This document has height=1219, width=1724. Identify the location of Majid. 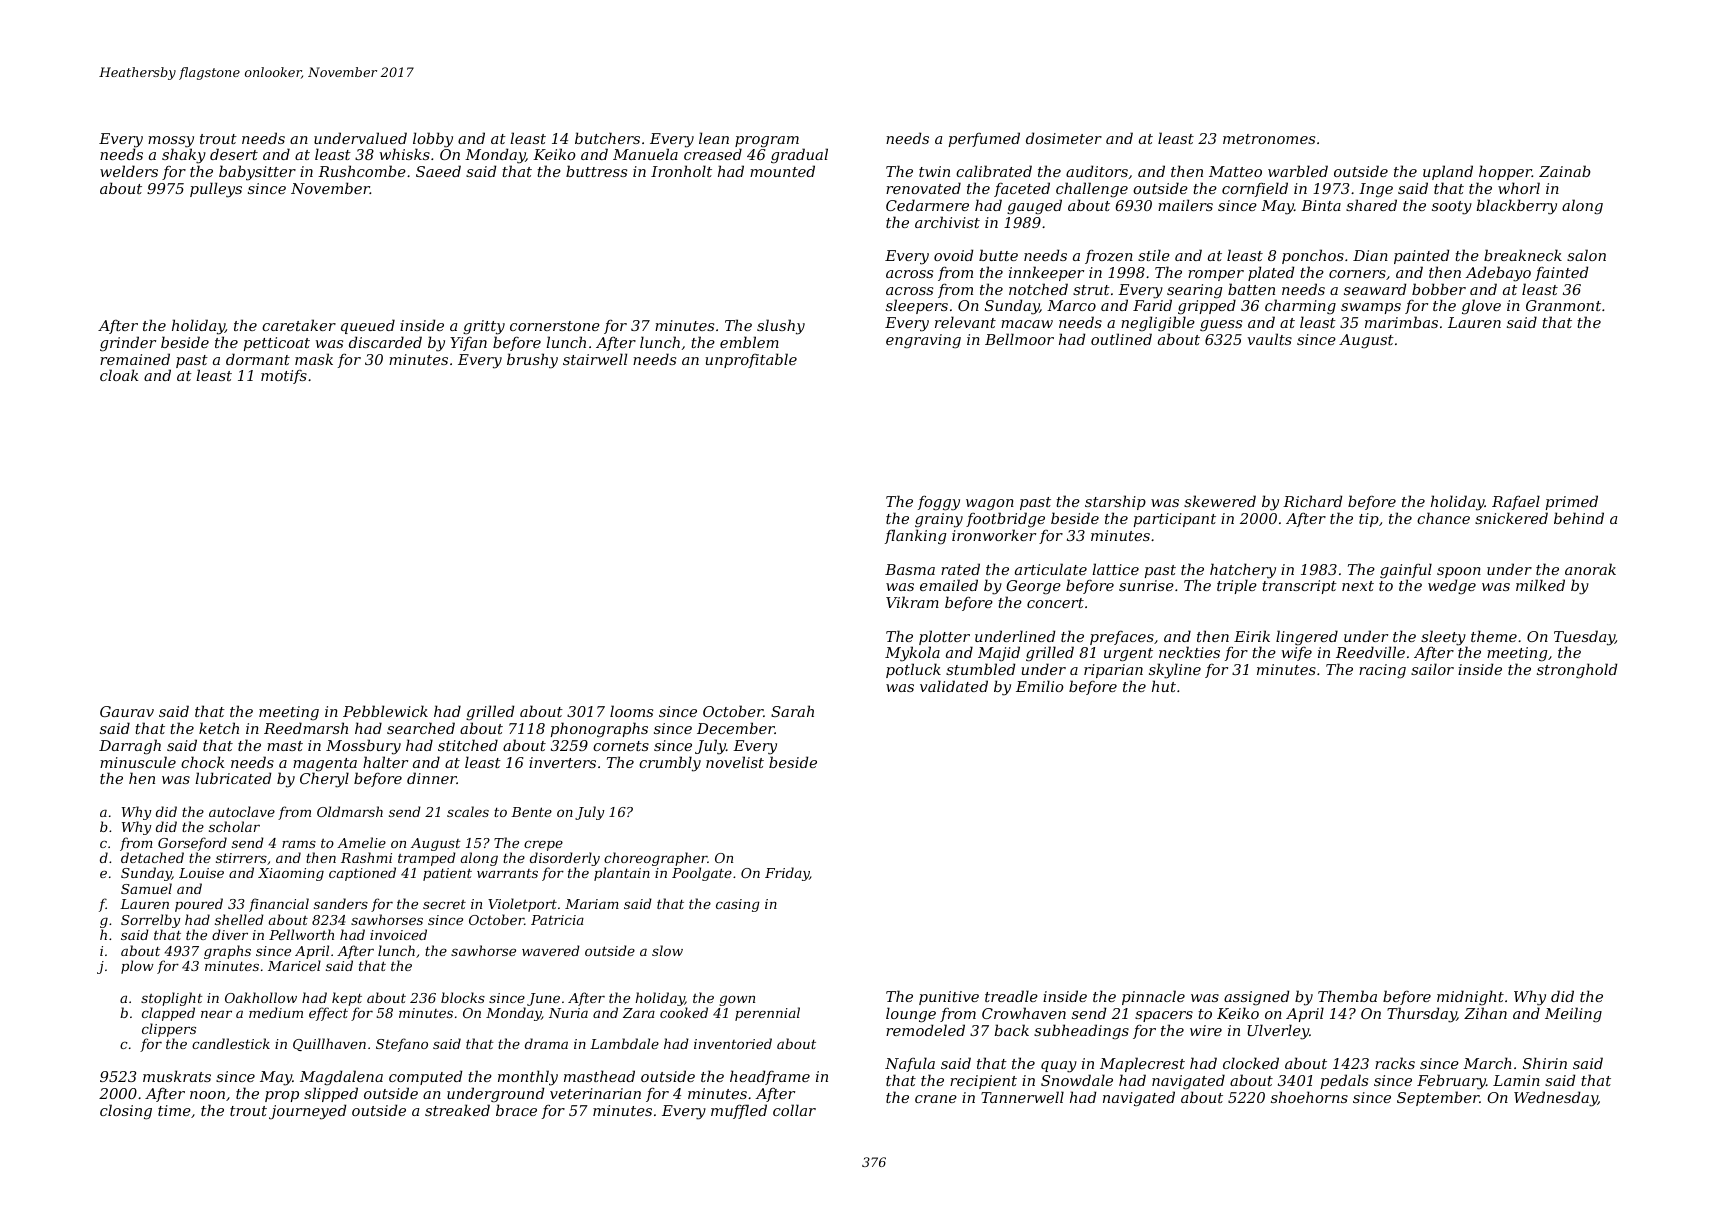
(999, 653).
